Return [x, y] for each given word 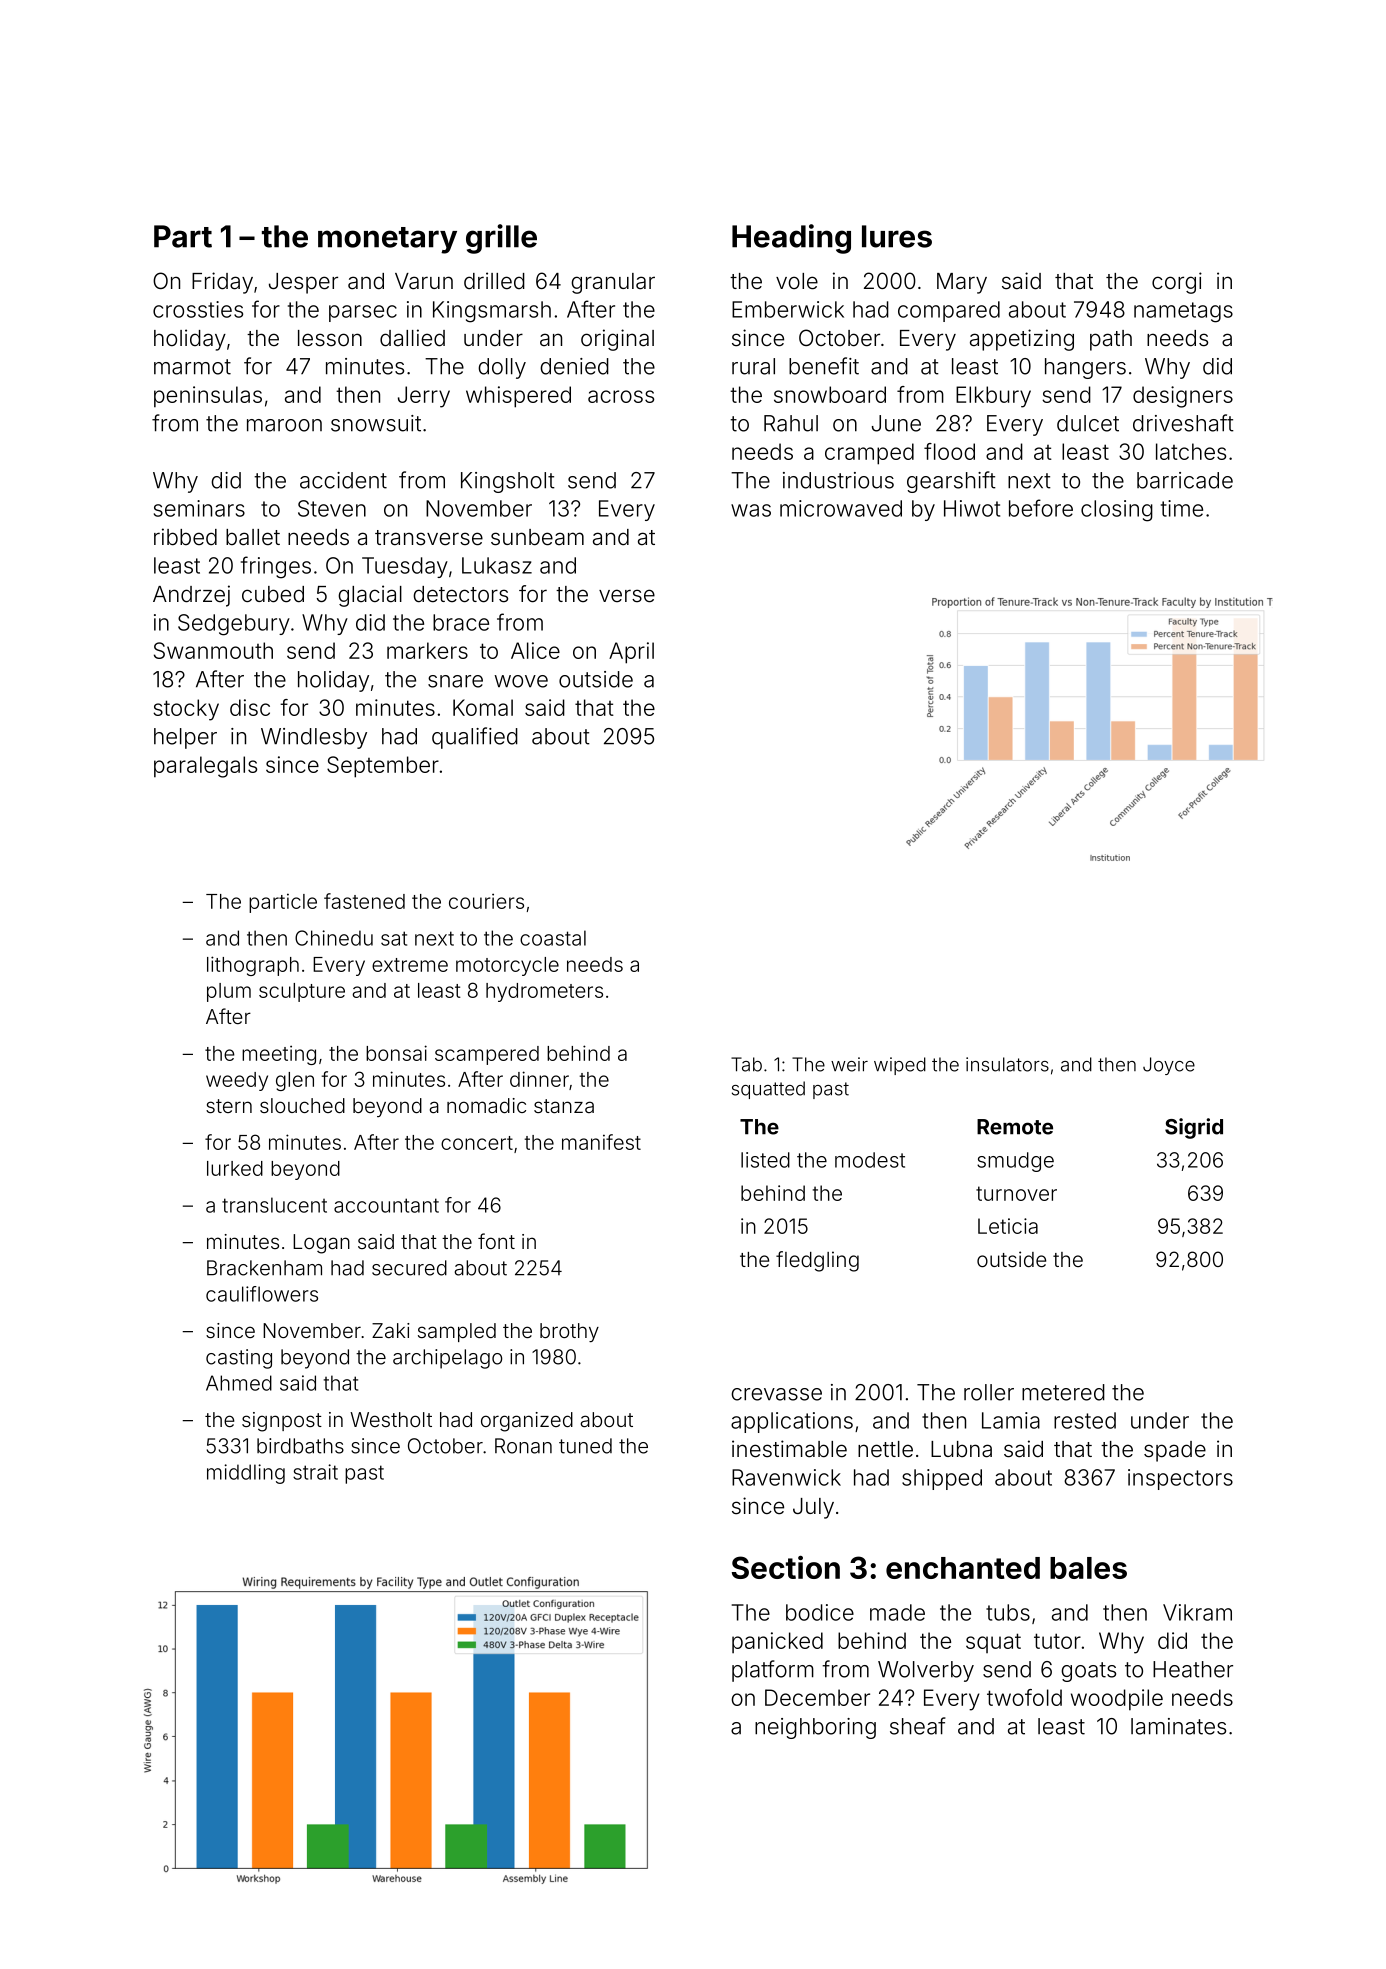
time [1182, 508]
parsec [363, 313]
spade [1175, 1451]
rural [753, 366]
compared [949, 311]
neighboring [815, 1728]
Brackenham [264, 1268]
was [751, 510]
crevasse [776, 1394]
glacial [370, 596]
